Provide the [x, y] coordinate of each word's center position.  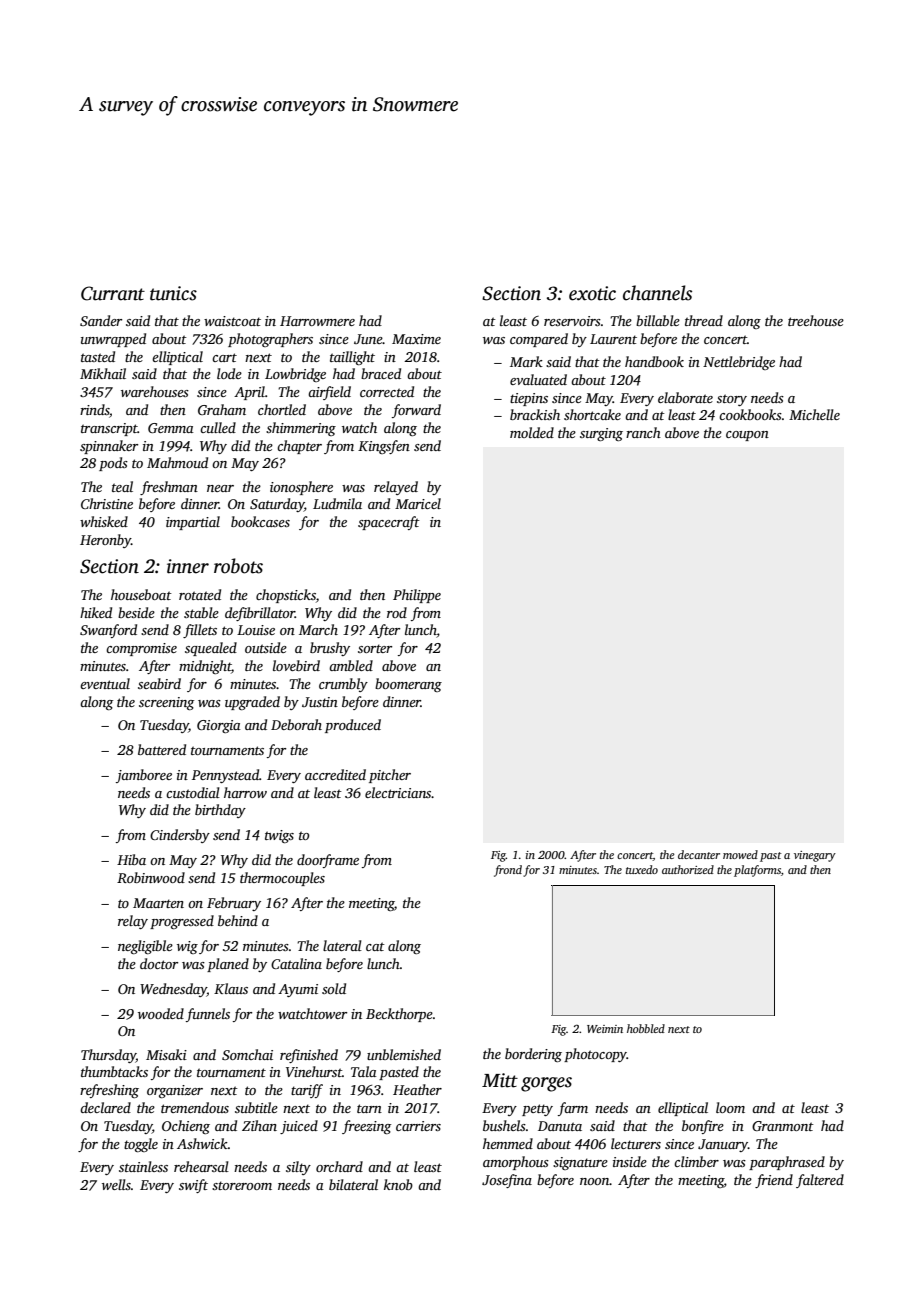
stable [201, 612]
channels [657, 293]
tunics [173, 293]
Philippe [417, 596]
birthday [220, 811]
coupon [747, 436]
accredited [335, 774]
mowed [740, 854]
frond [508, 871]
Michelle [814, 414]
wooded [161, 1013]
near [220, 488]
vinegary [815, 856]
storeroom [242, 1185]
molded [532, 432]
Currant [113, 293]
